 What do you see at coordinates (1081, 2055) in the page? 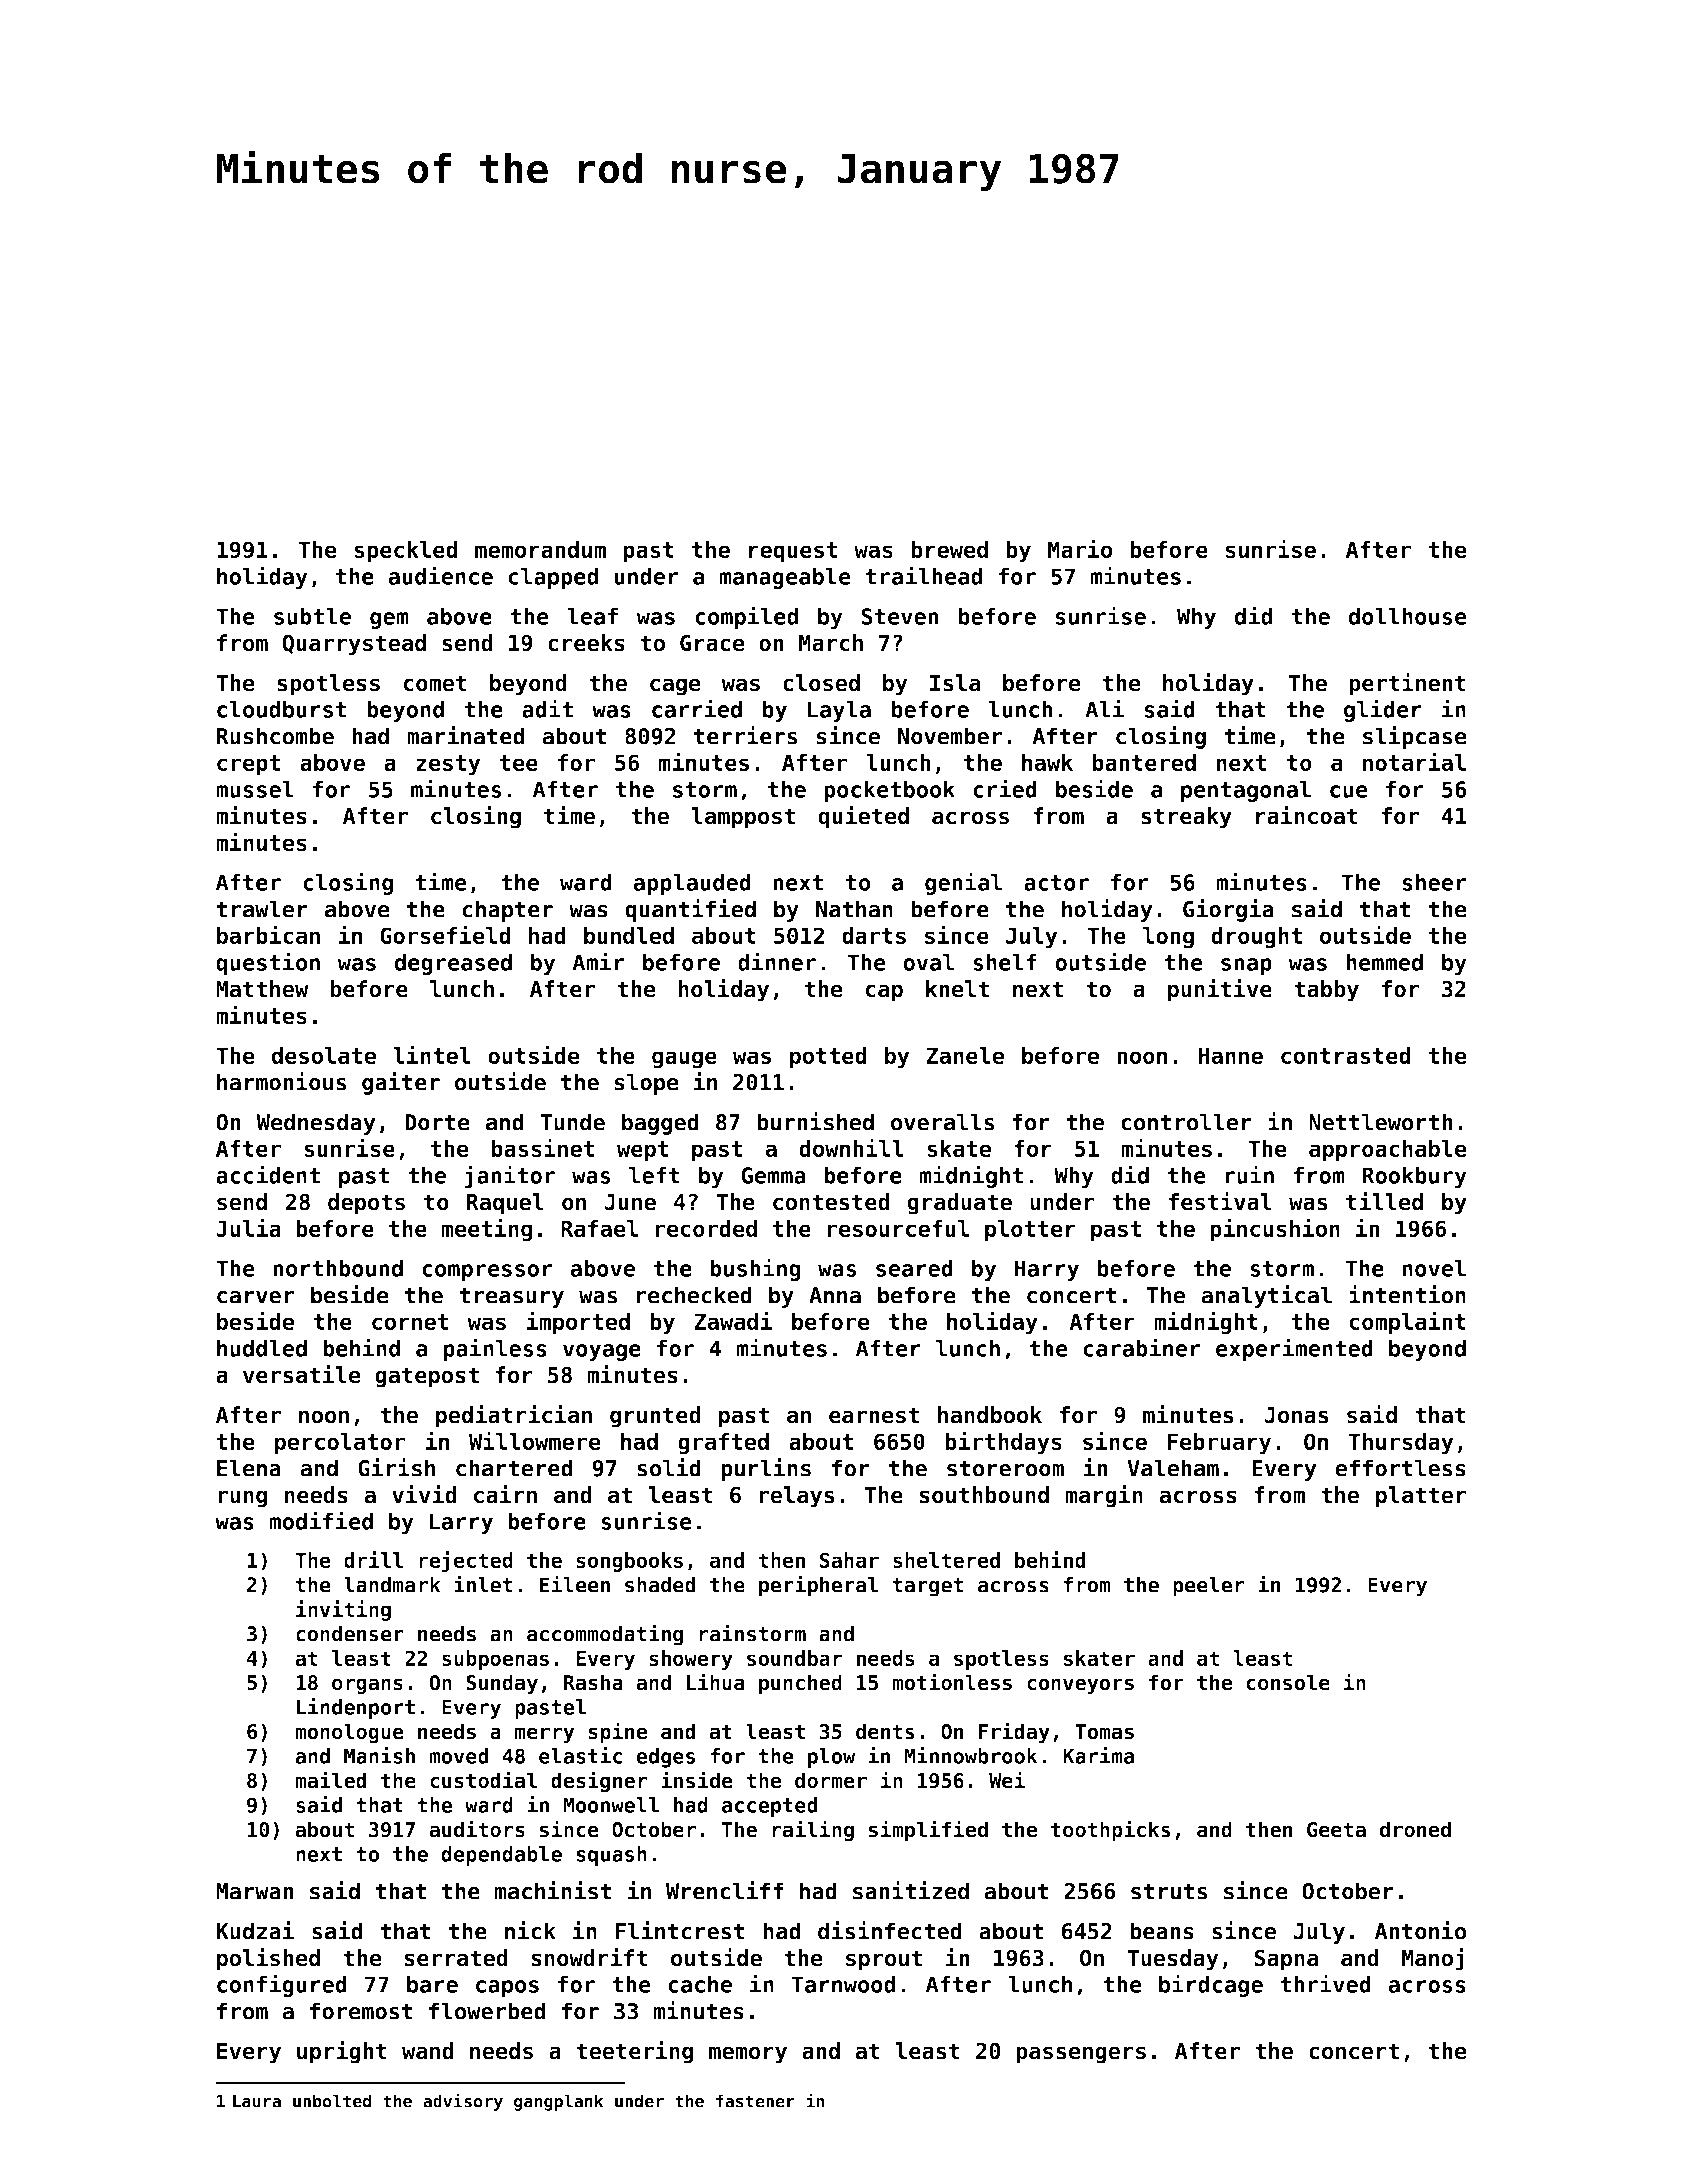
I see `passengers` at bounding box center [1081, 2055].
